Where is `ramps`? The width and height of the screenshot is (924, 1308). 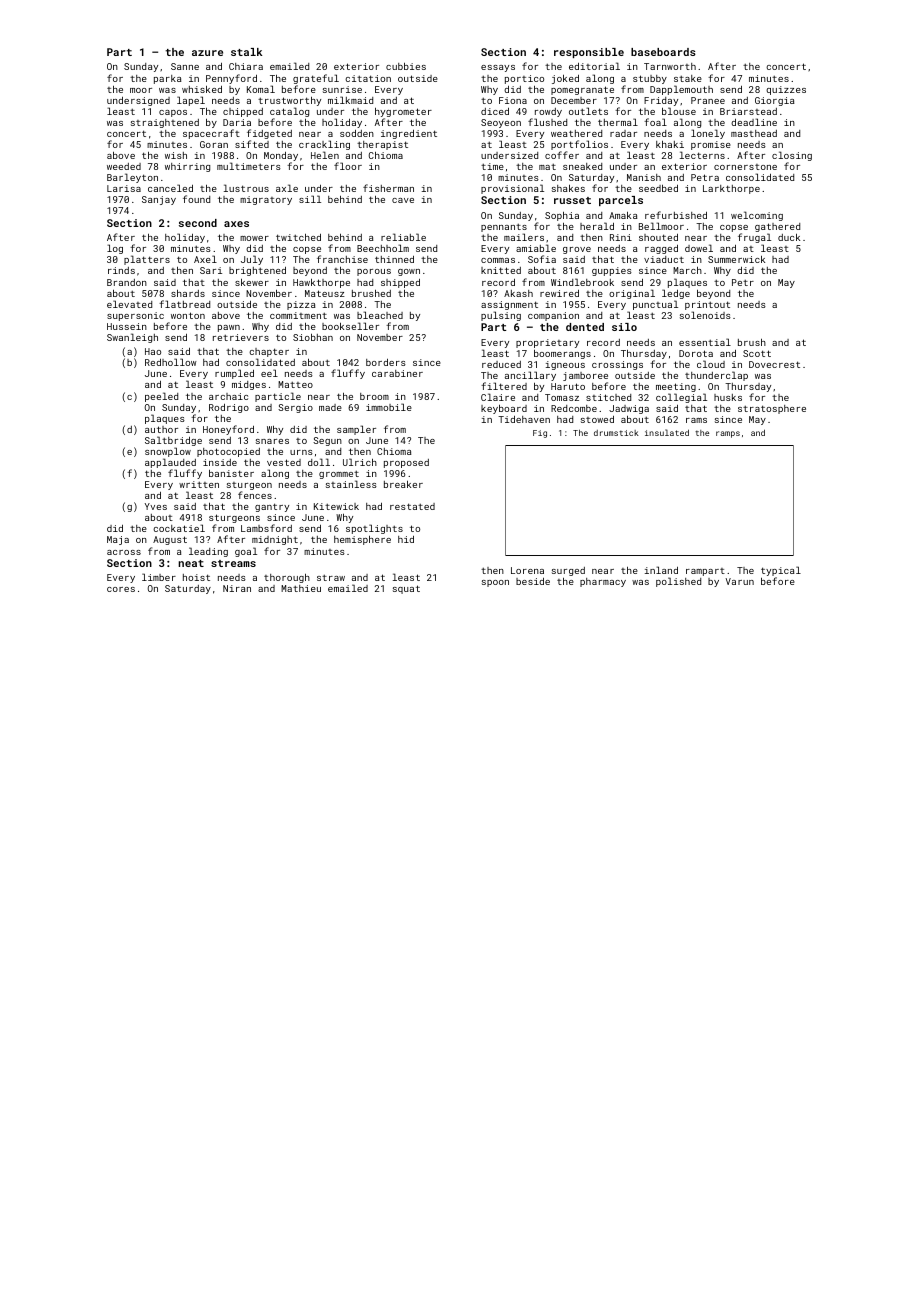 ramps is located at coordinates (728, 434).
